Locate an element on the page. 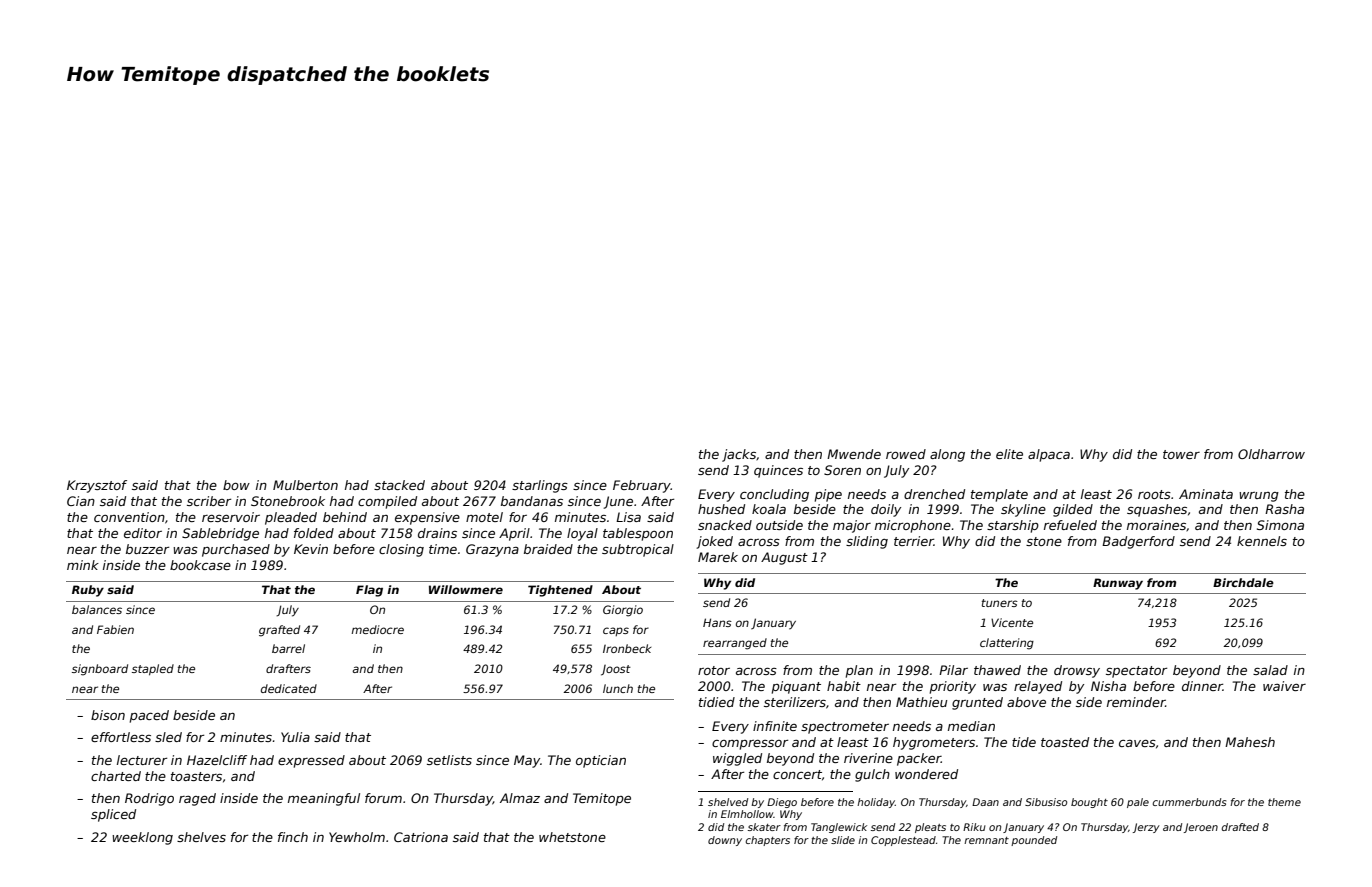  Giorgio is located at coordinates (623, 611).
